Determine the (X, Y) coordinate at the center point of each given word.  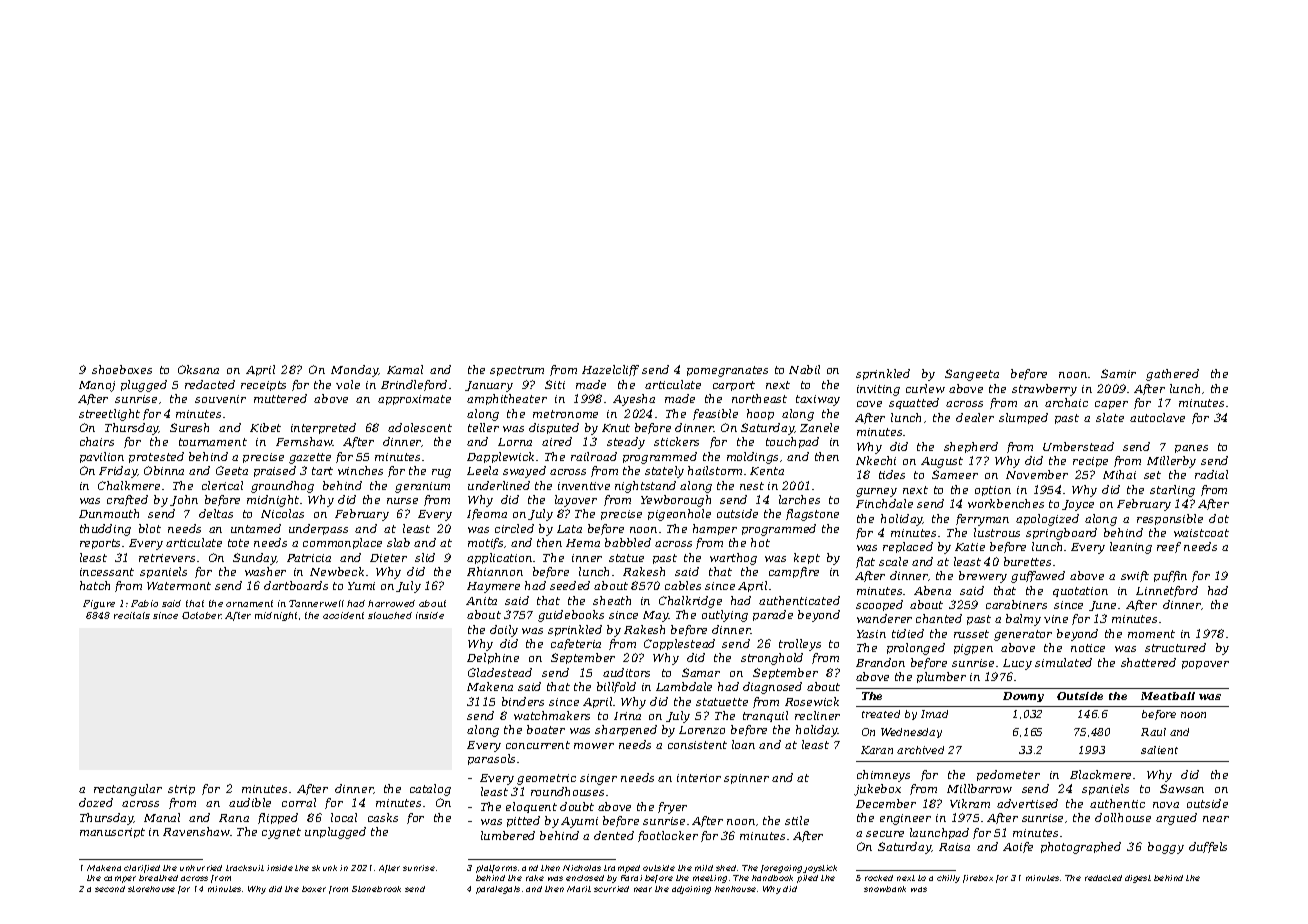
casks (383, 817)
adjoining (691, 890)
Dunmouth (109, 513)
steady (626, 443)
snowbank (885, 889)
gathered (1172, 375)
